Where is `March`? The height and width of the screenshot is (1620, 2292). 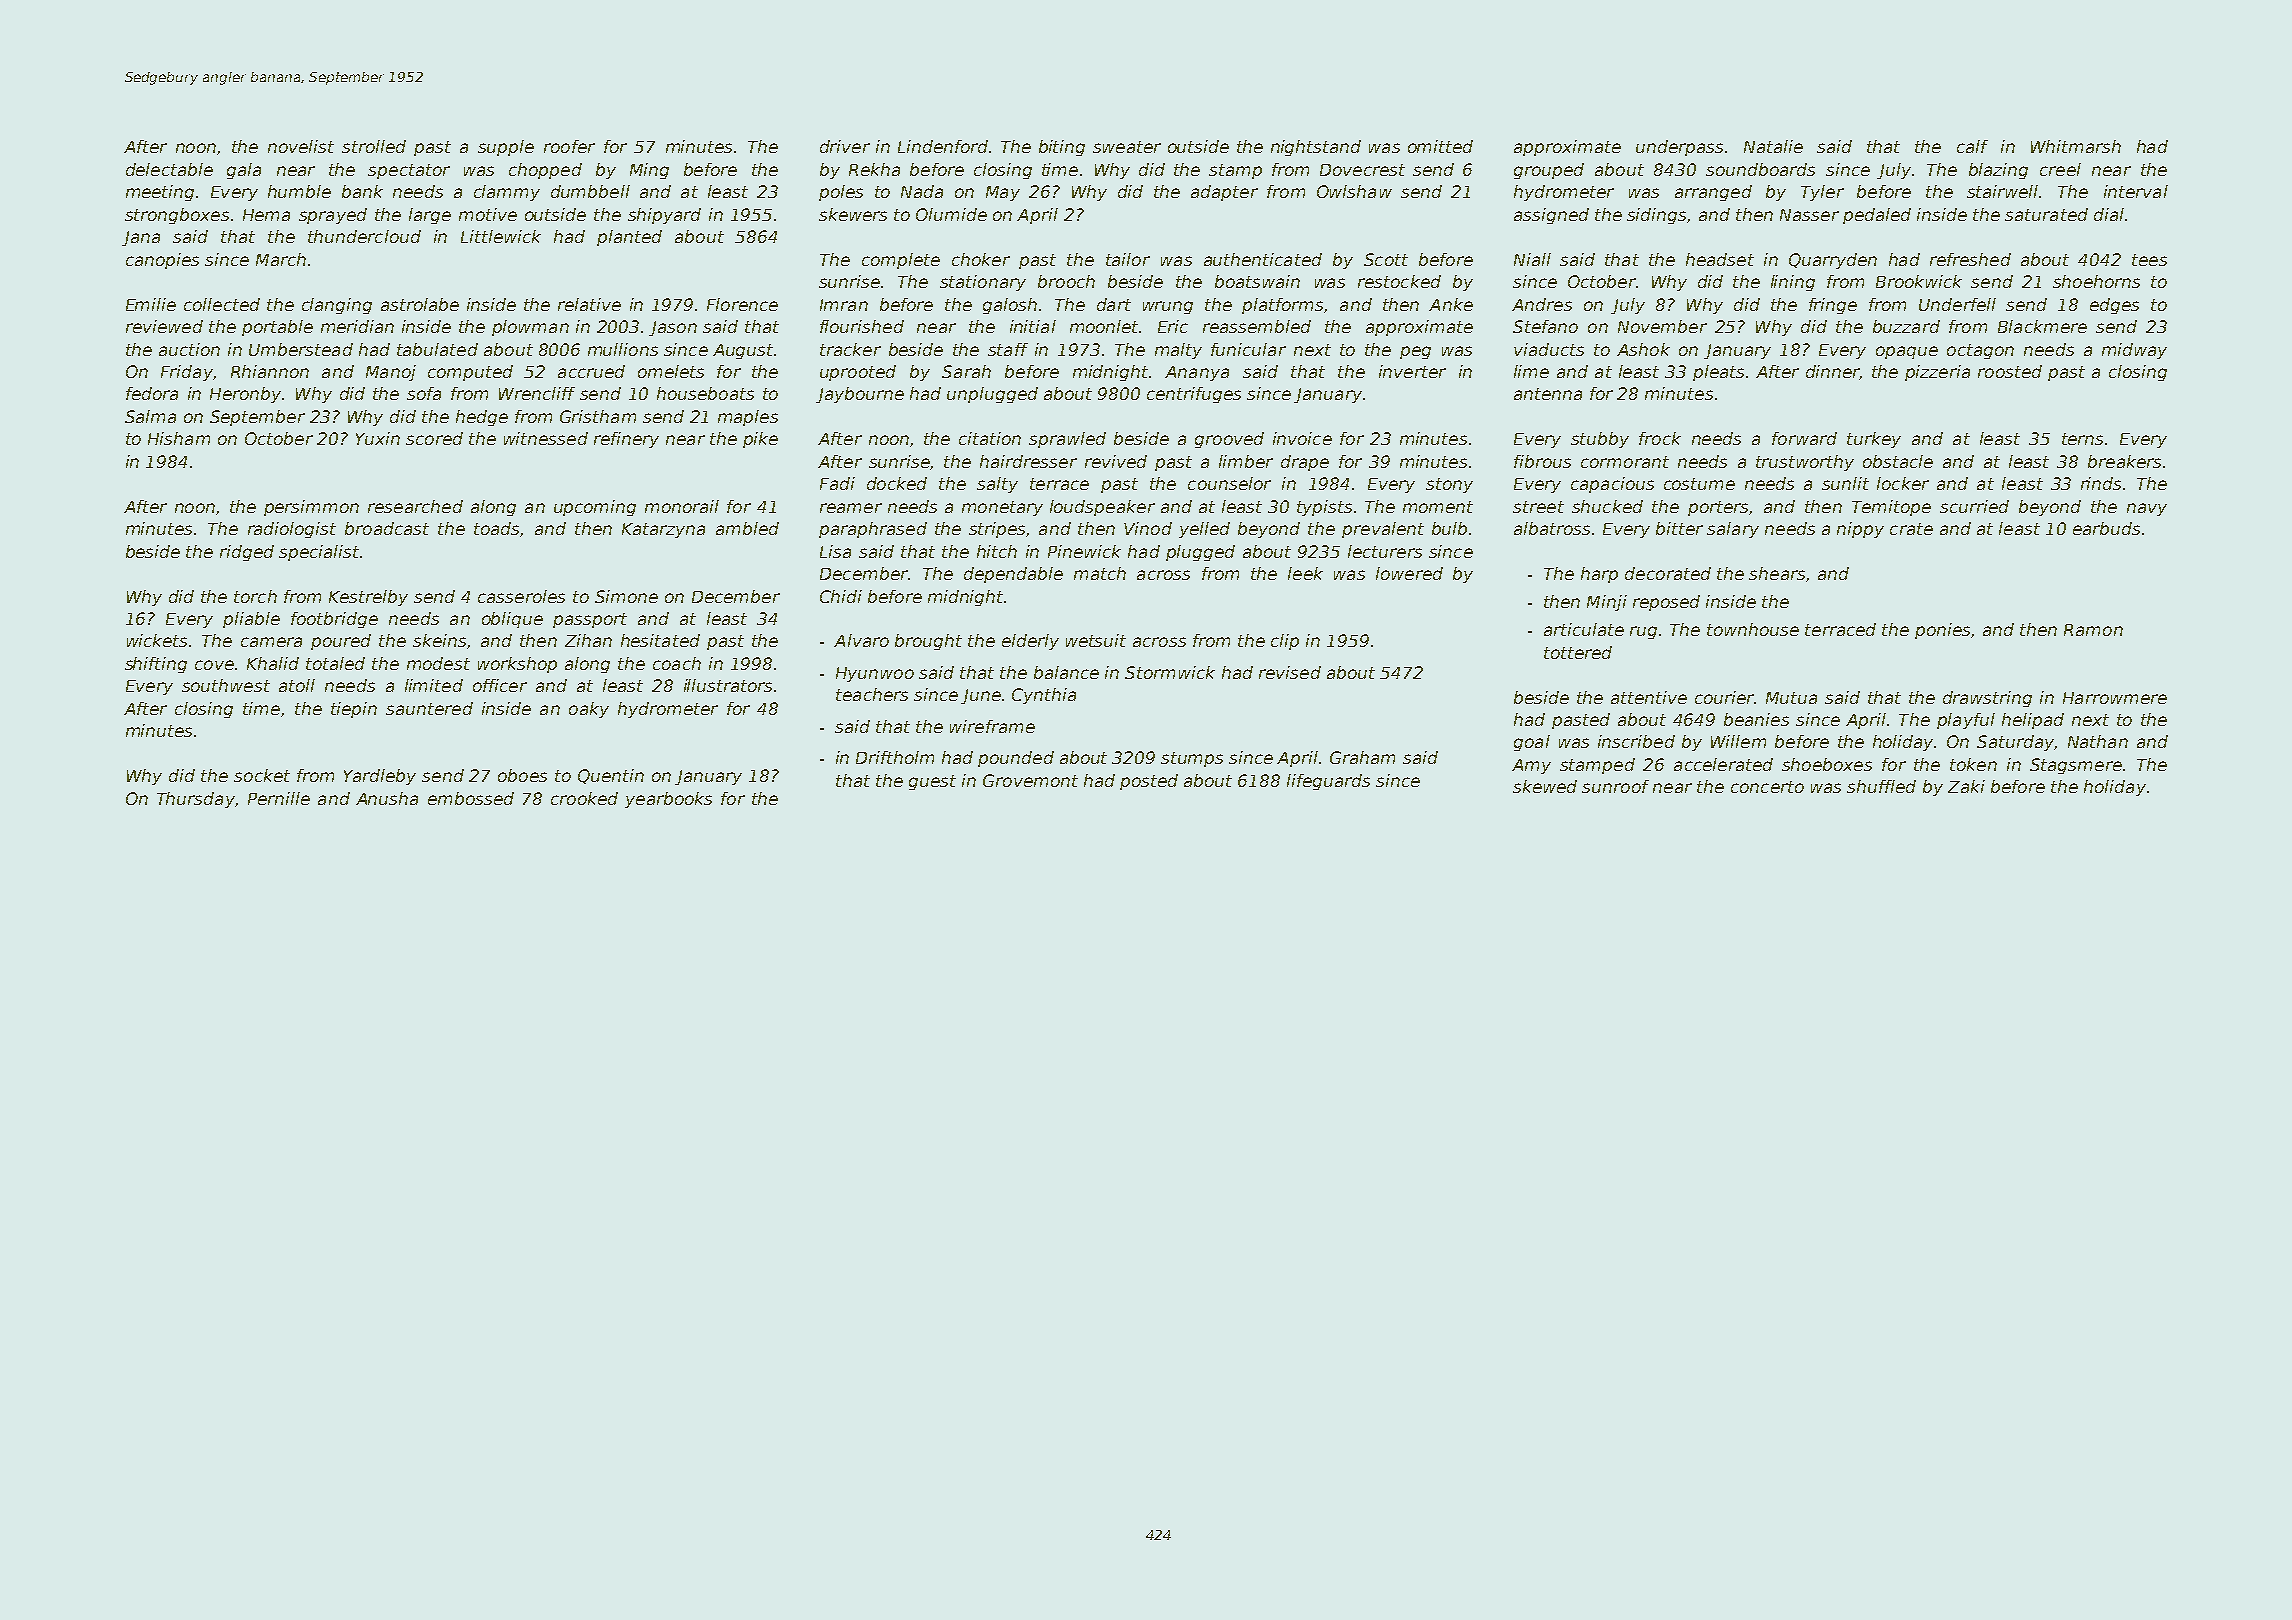
March is located at coordinates (281, 259).
